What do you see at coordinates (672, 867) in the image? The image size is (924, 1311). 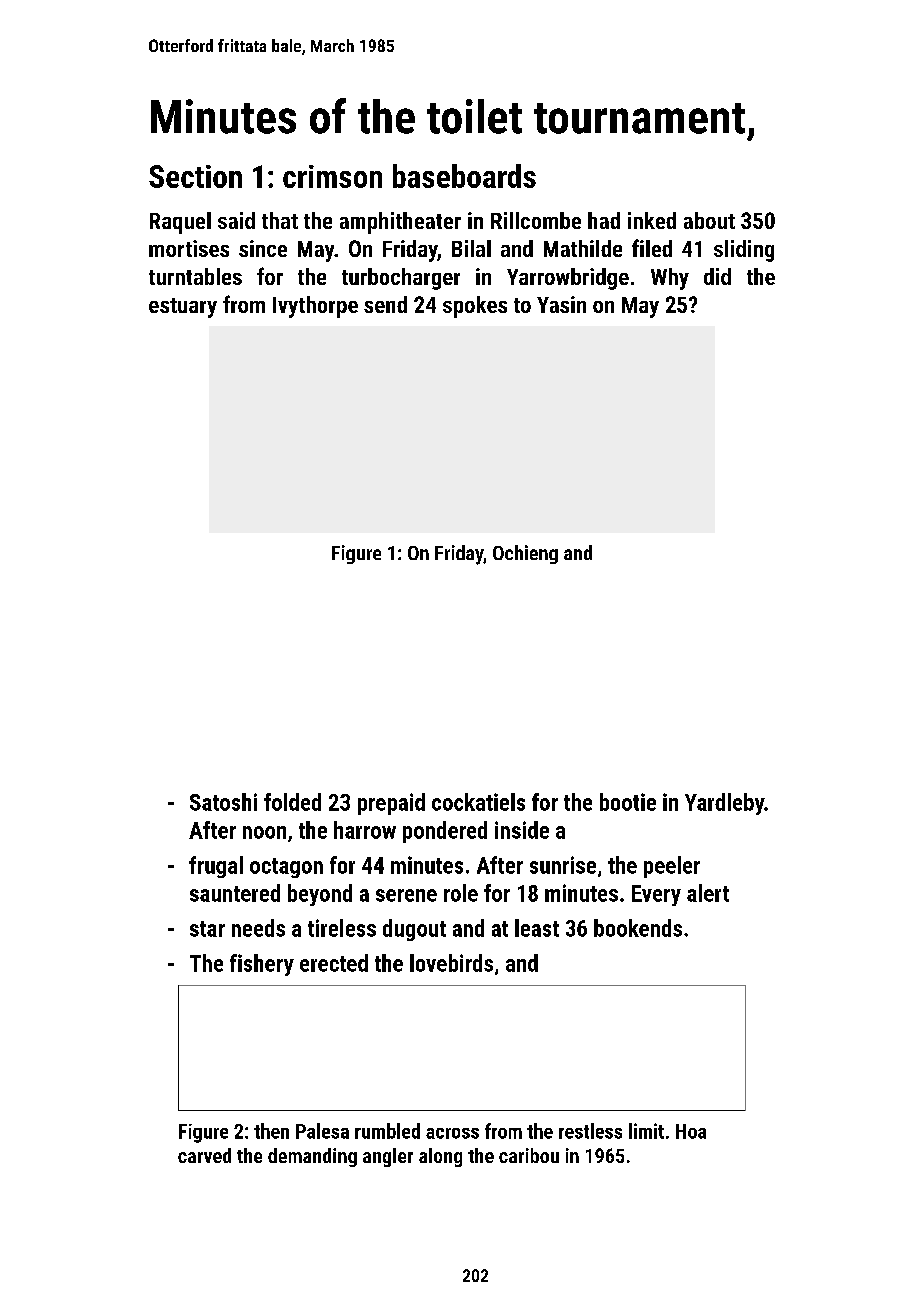 I see `peeler` at bounding box center [672, 867].
